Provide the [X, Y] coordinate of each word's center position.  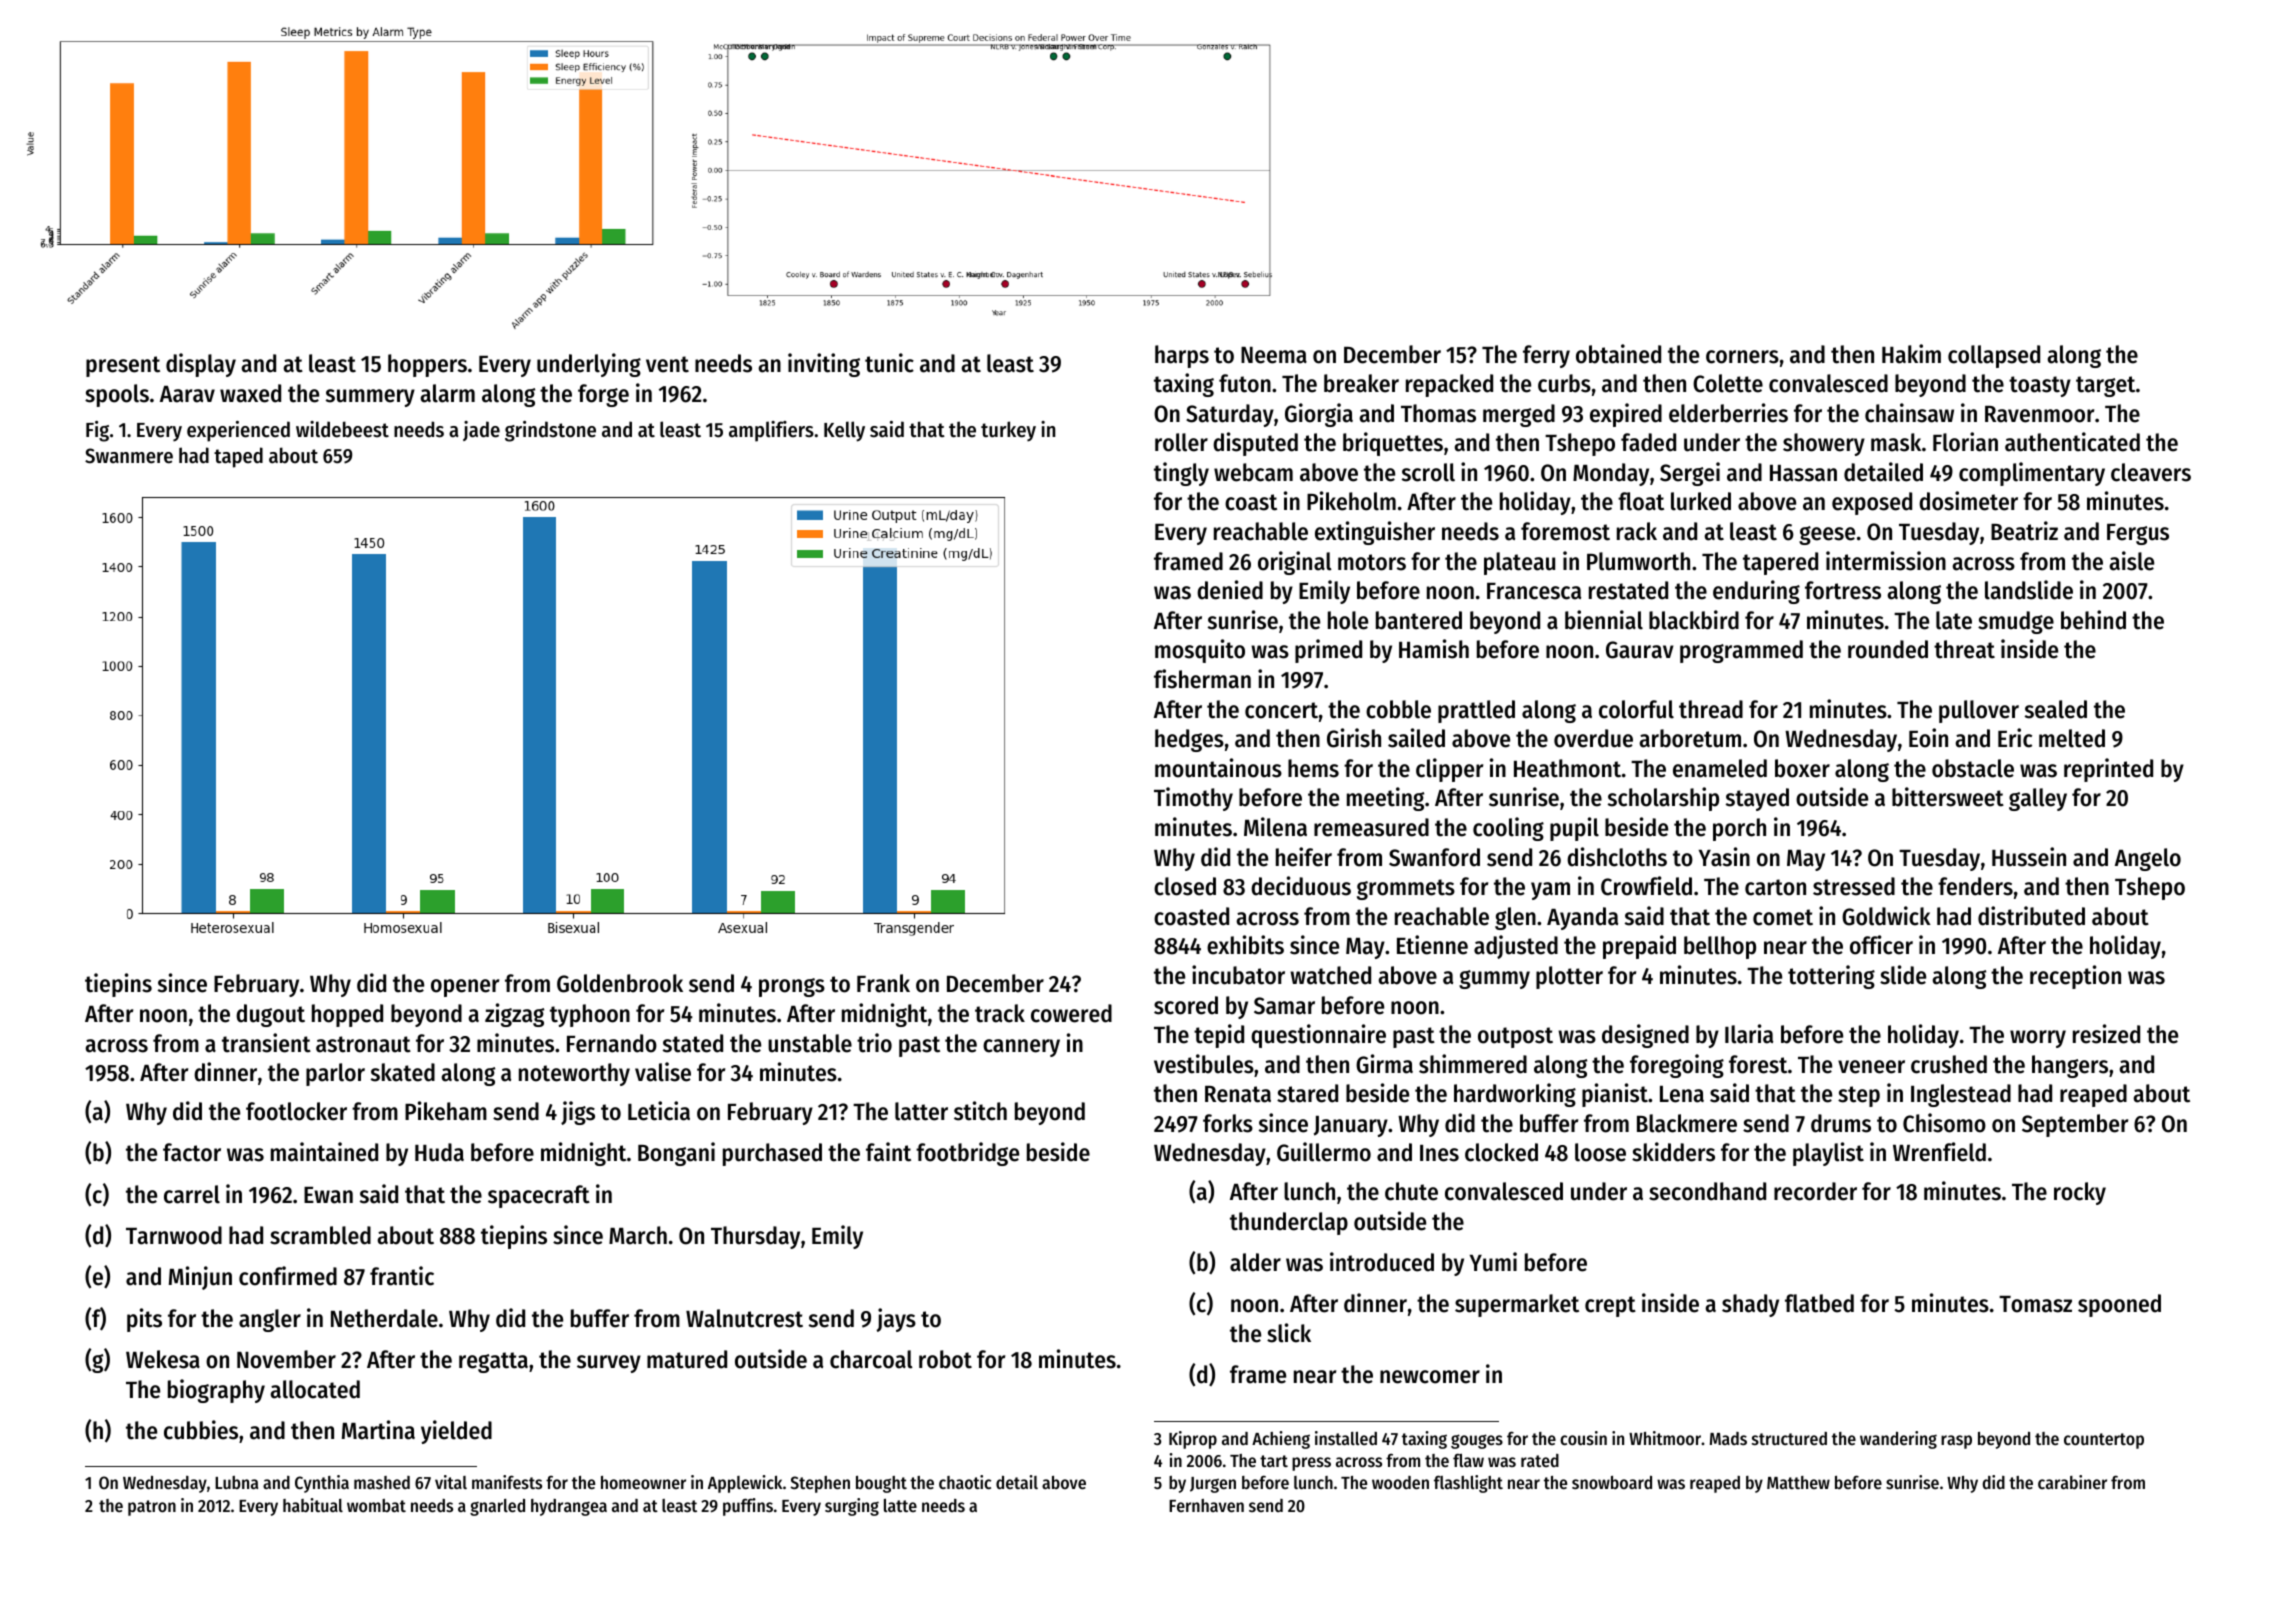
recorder [1815, 1191]
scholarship [1663, 799]
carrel [192, 1194]
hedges [1189, 740]
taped [238, 457]
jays [896, 1320]
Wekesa [163, 1359]
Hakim [1911, 354]
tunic [889, 363]
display [201, 365]
